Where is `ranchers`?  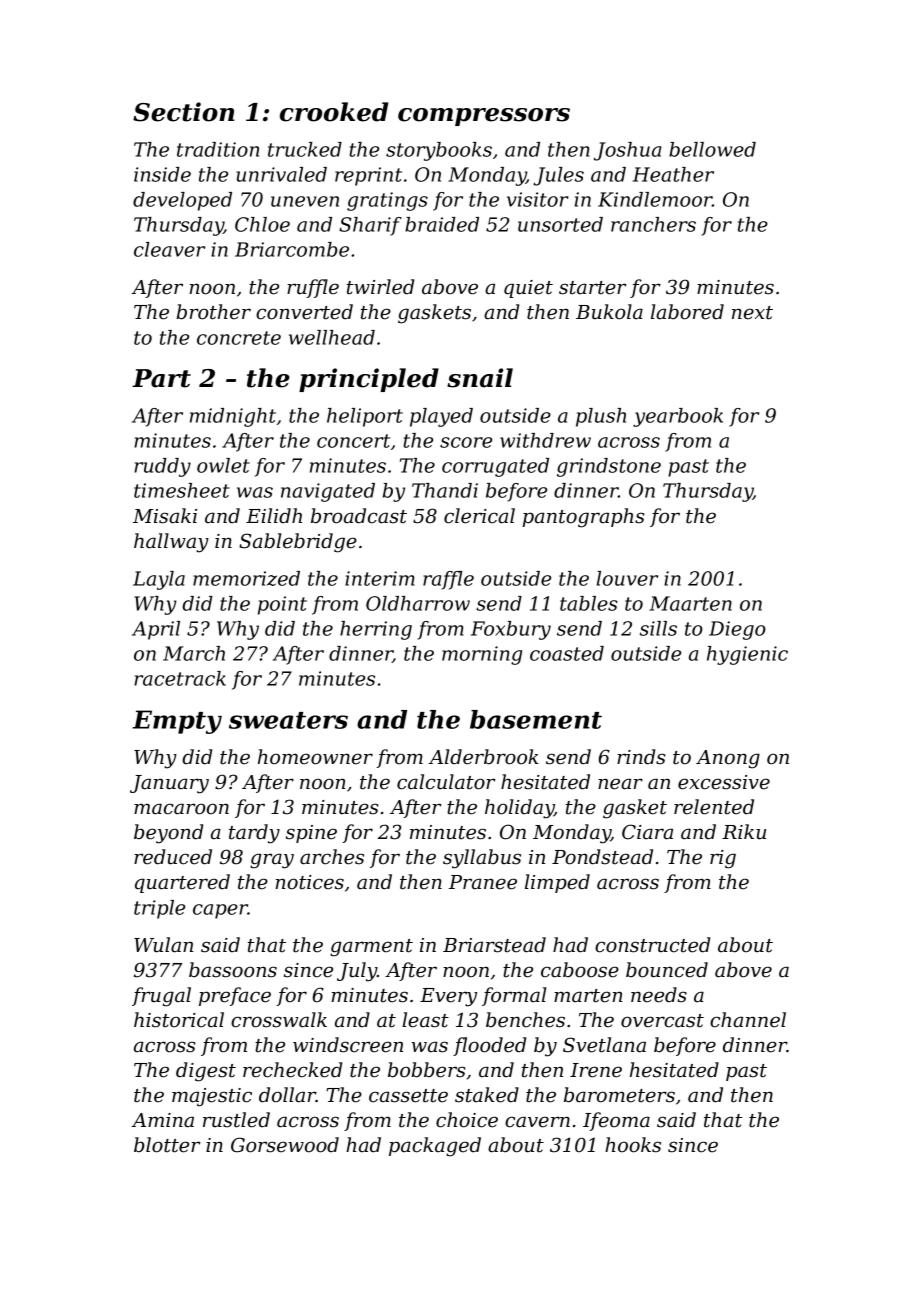
ranchers is located at coordinates (653, 224).
